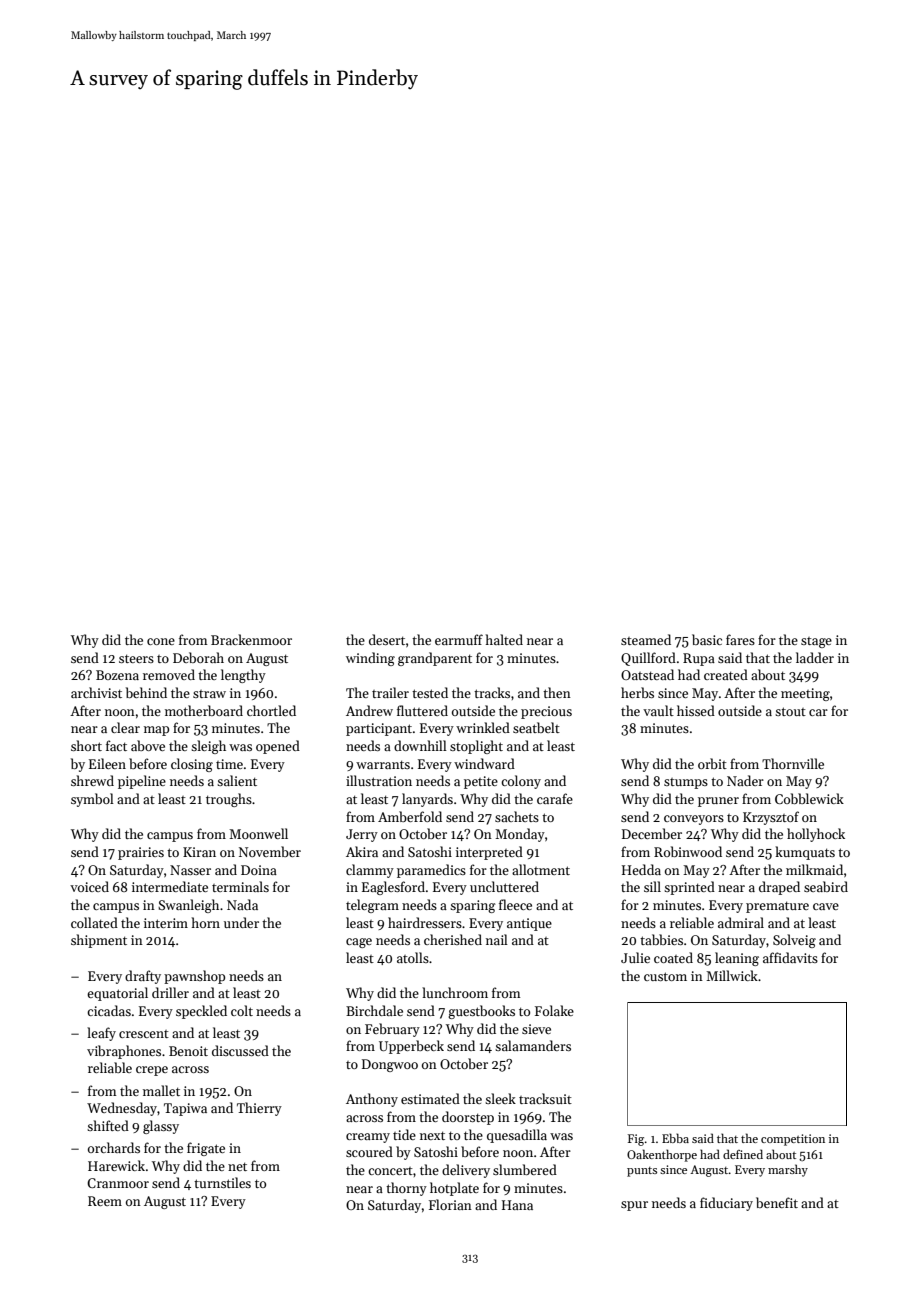 The width and height of the document is (924, 1308). I want to click on next, so click(432, 1135).
